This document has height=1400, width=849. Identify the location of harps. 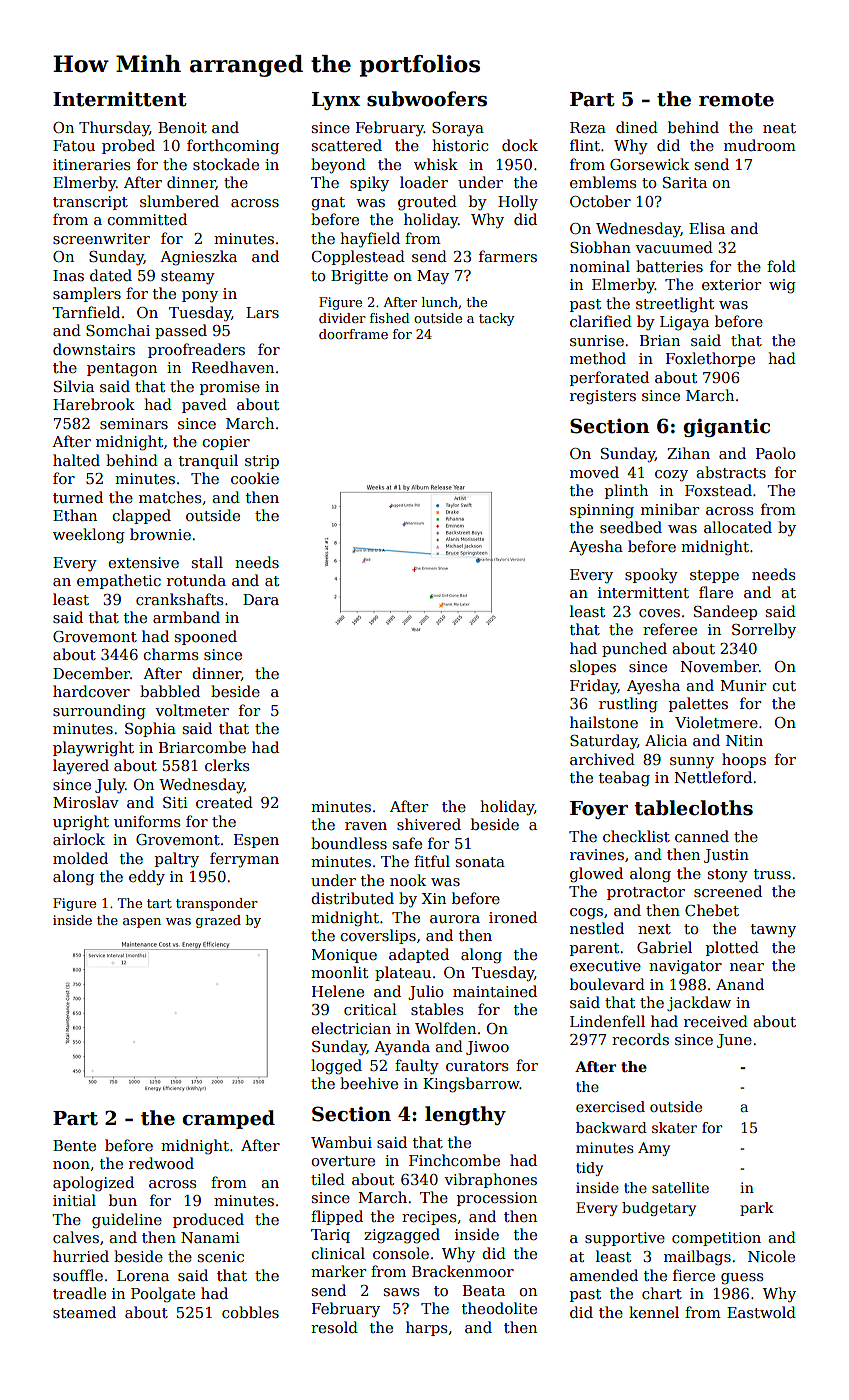
(427, 1328).
